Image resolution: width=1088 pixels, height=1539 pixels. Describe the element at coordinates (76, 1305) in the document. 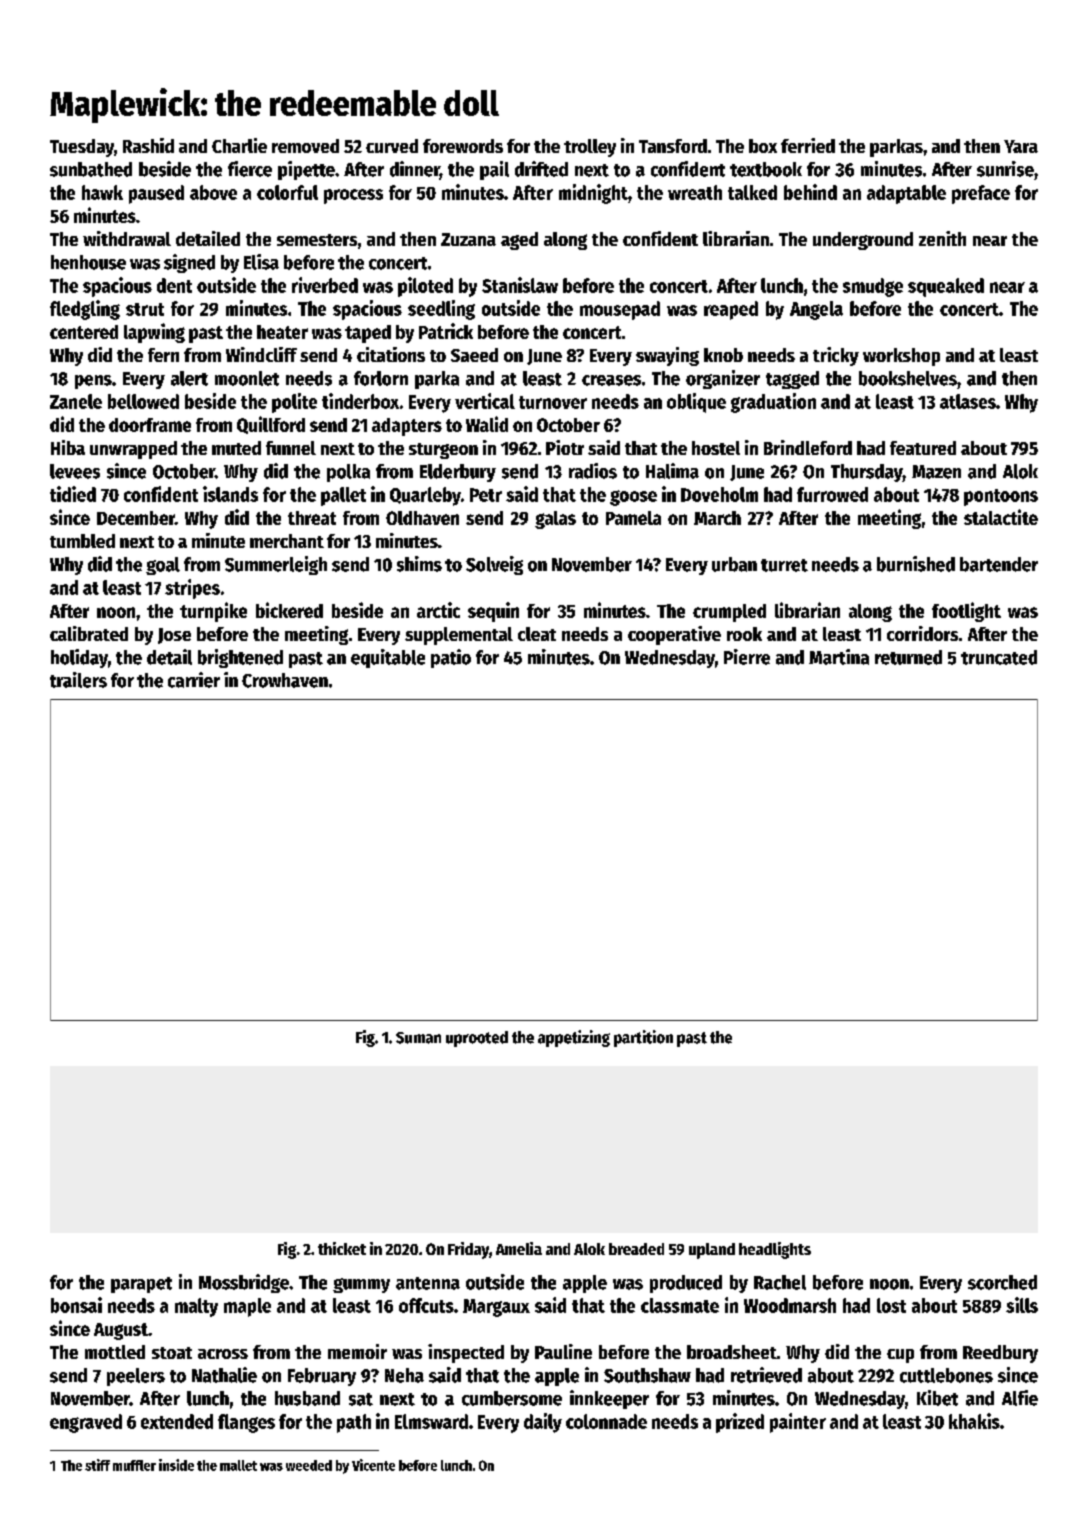

I see `bonsai` at that location.
